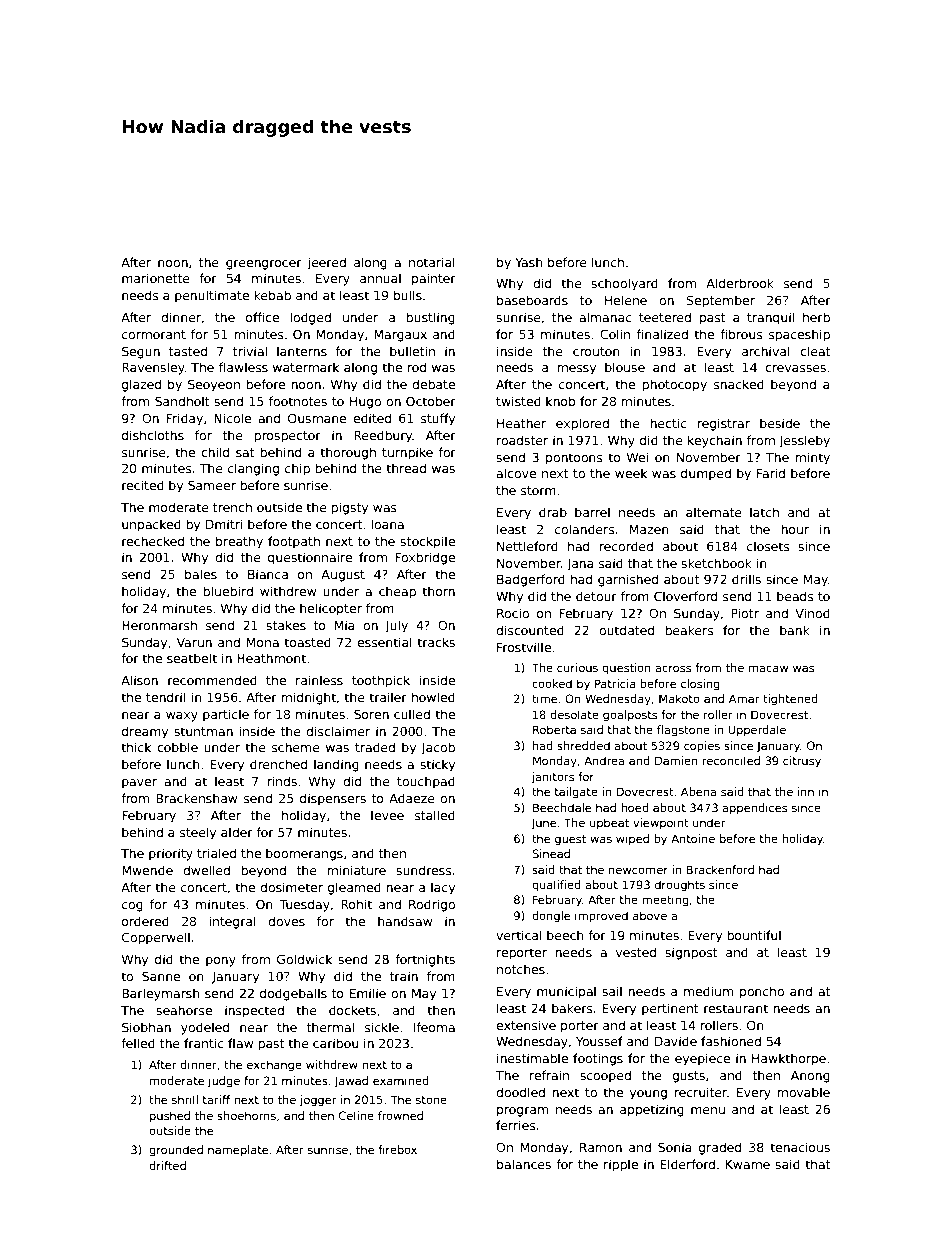 Image resolution: width=952 pixels, height=1233 pixels. I want to click on Yash, so click(529, 262).
